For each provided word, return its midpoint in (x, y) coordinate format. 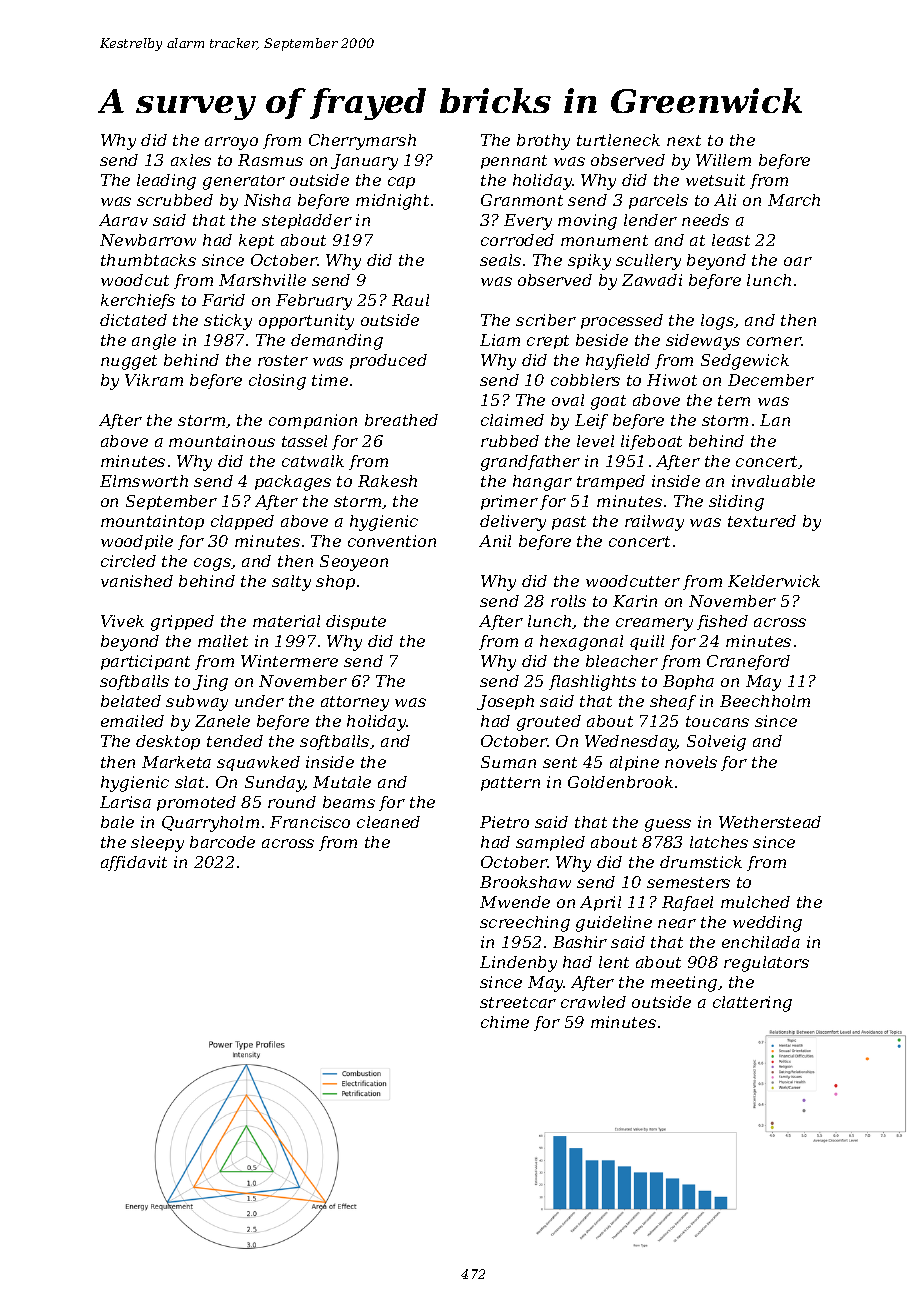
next (684, 140)
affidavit (134, 863)
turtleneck (618, 140)
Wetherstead (770, 822)
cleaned (388, 822)
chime (505, 1022)
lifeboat (651, 442)
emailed (132, 721)
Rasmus (270, 160)
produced (388, 361)
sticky (228, 322)
